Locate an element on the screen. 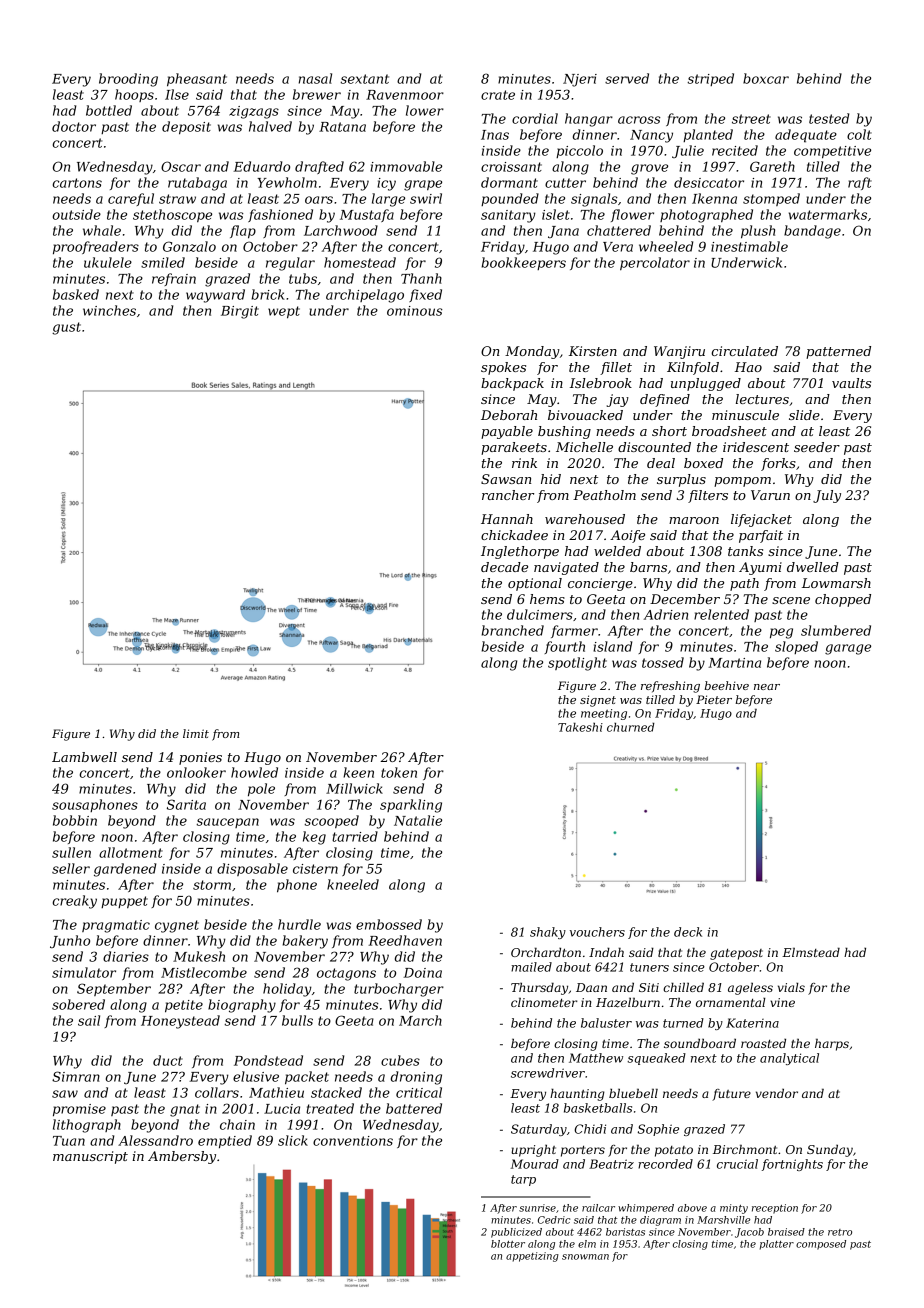  boxcar is located at coordinates (766, 78).
